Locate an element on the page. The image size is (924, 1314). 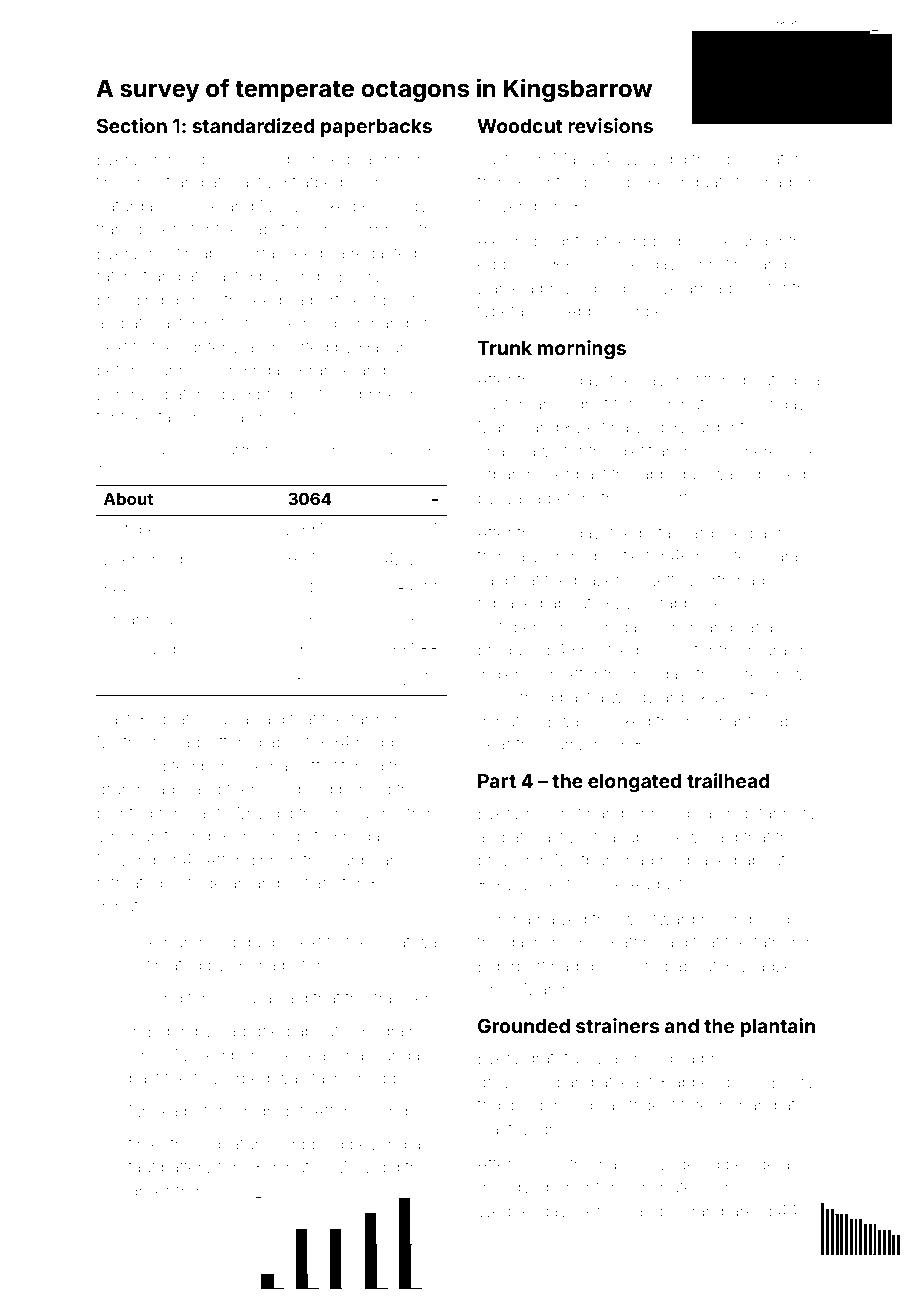
misplaced is located at coordinates (698, 861).
